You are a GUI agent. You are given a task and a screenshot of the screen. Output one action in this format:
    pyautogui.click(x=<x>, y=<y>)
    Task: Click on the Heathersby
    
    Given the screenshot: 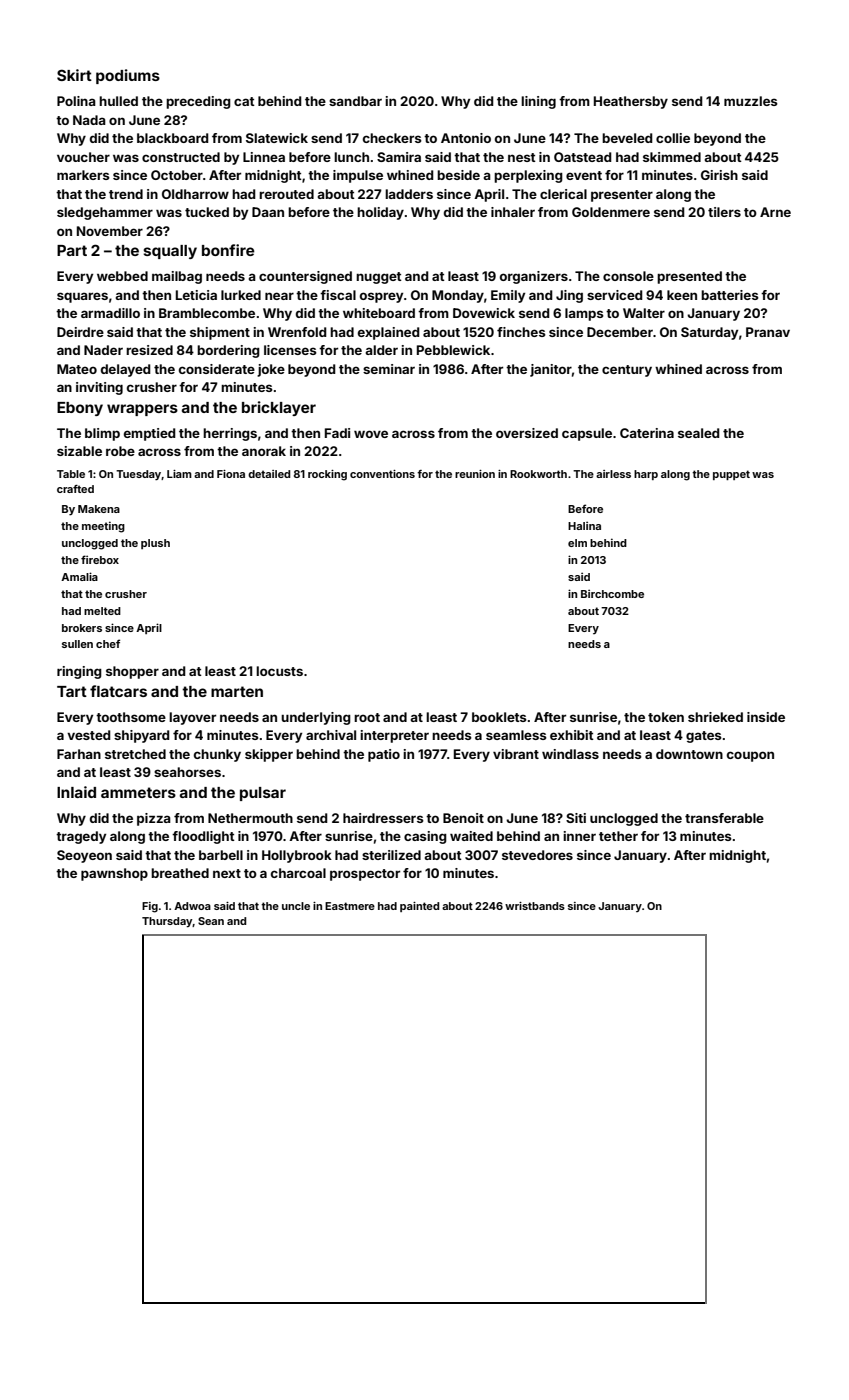 What is the action you would take?
    pyautogui.click(x=631, y=102)
